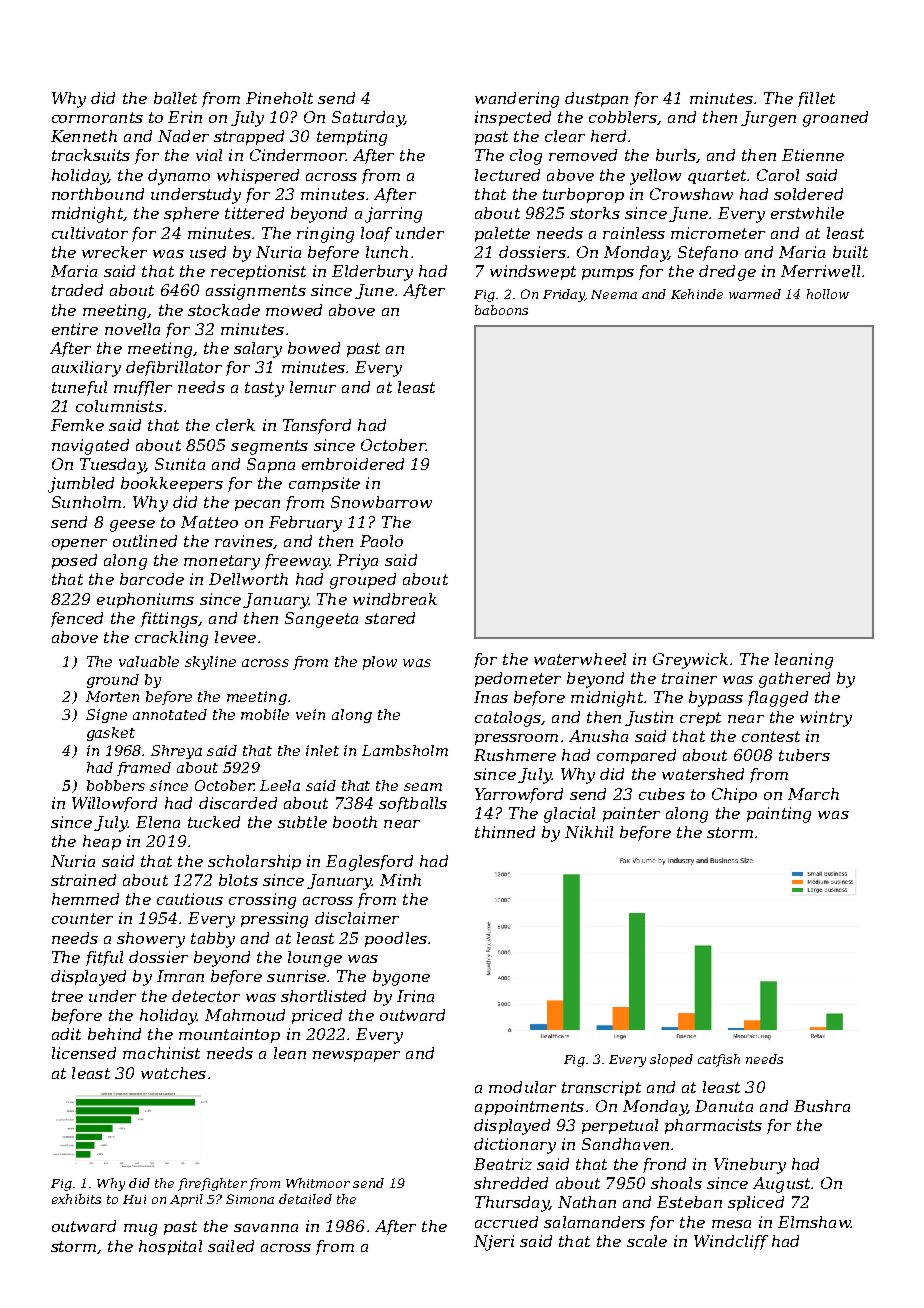  Describe the element at coordinates (314, 348) in the page. I see `bowed` at that location.
